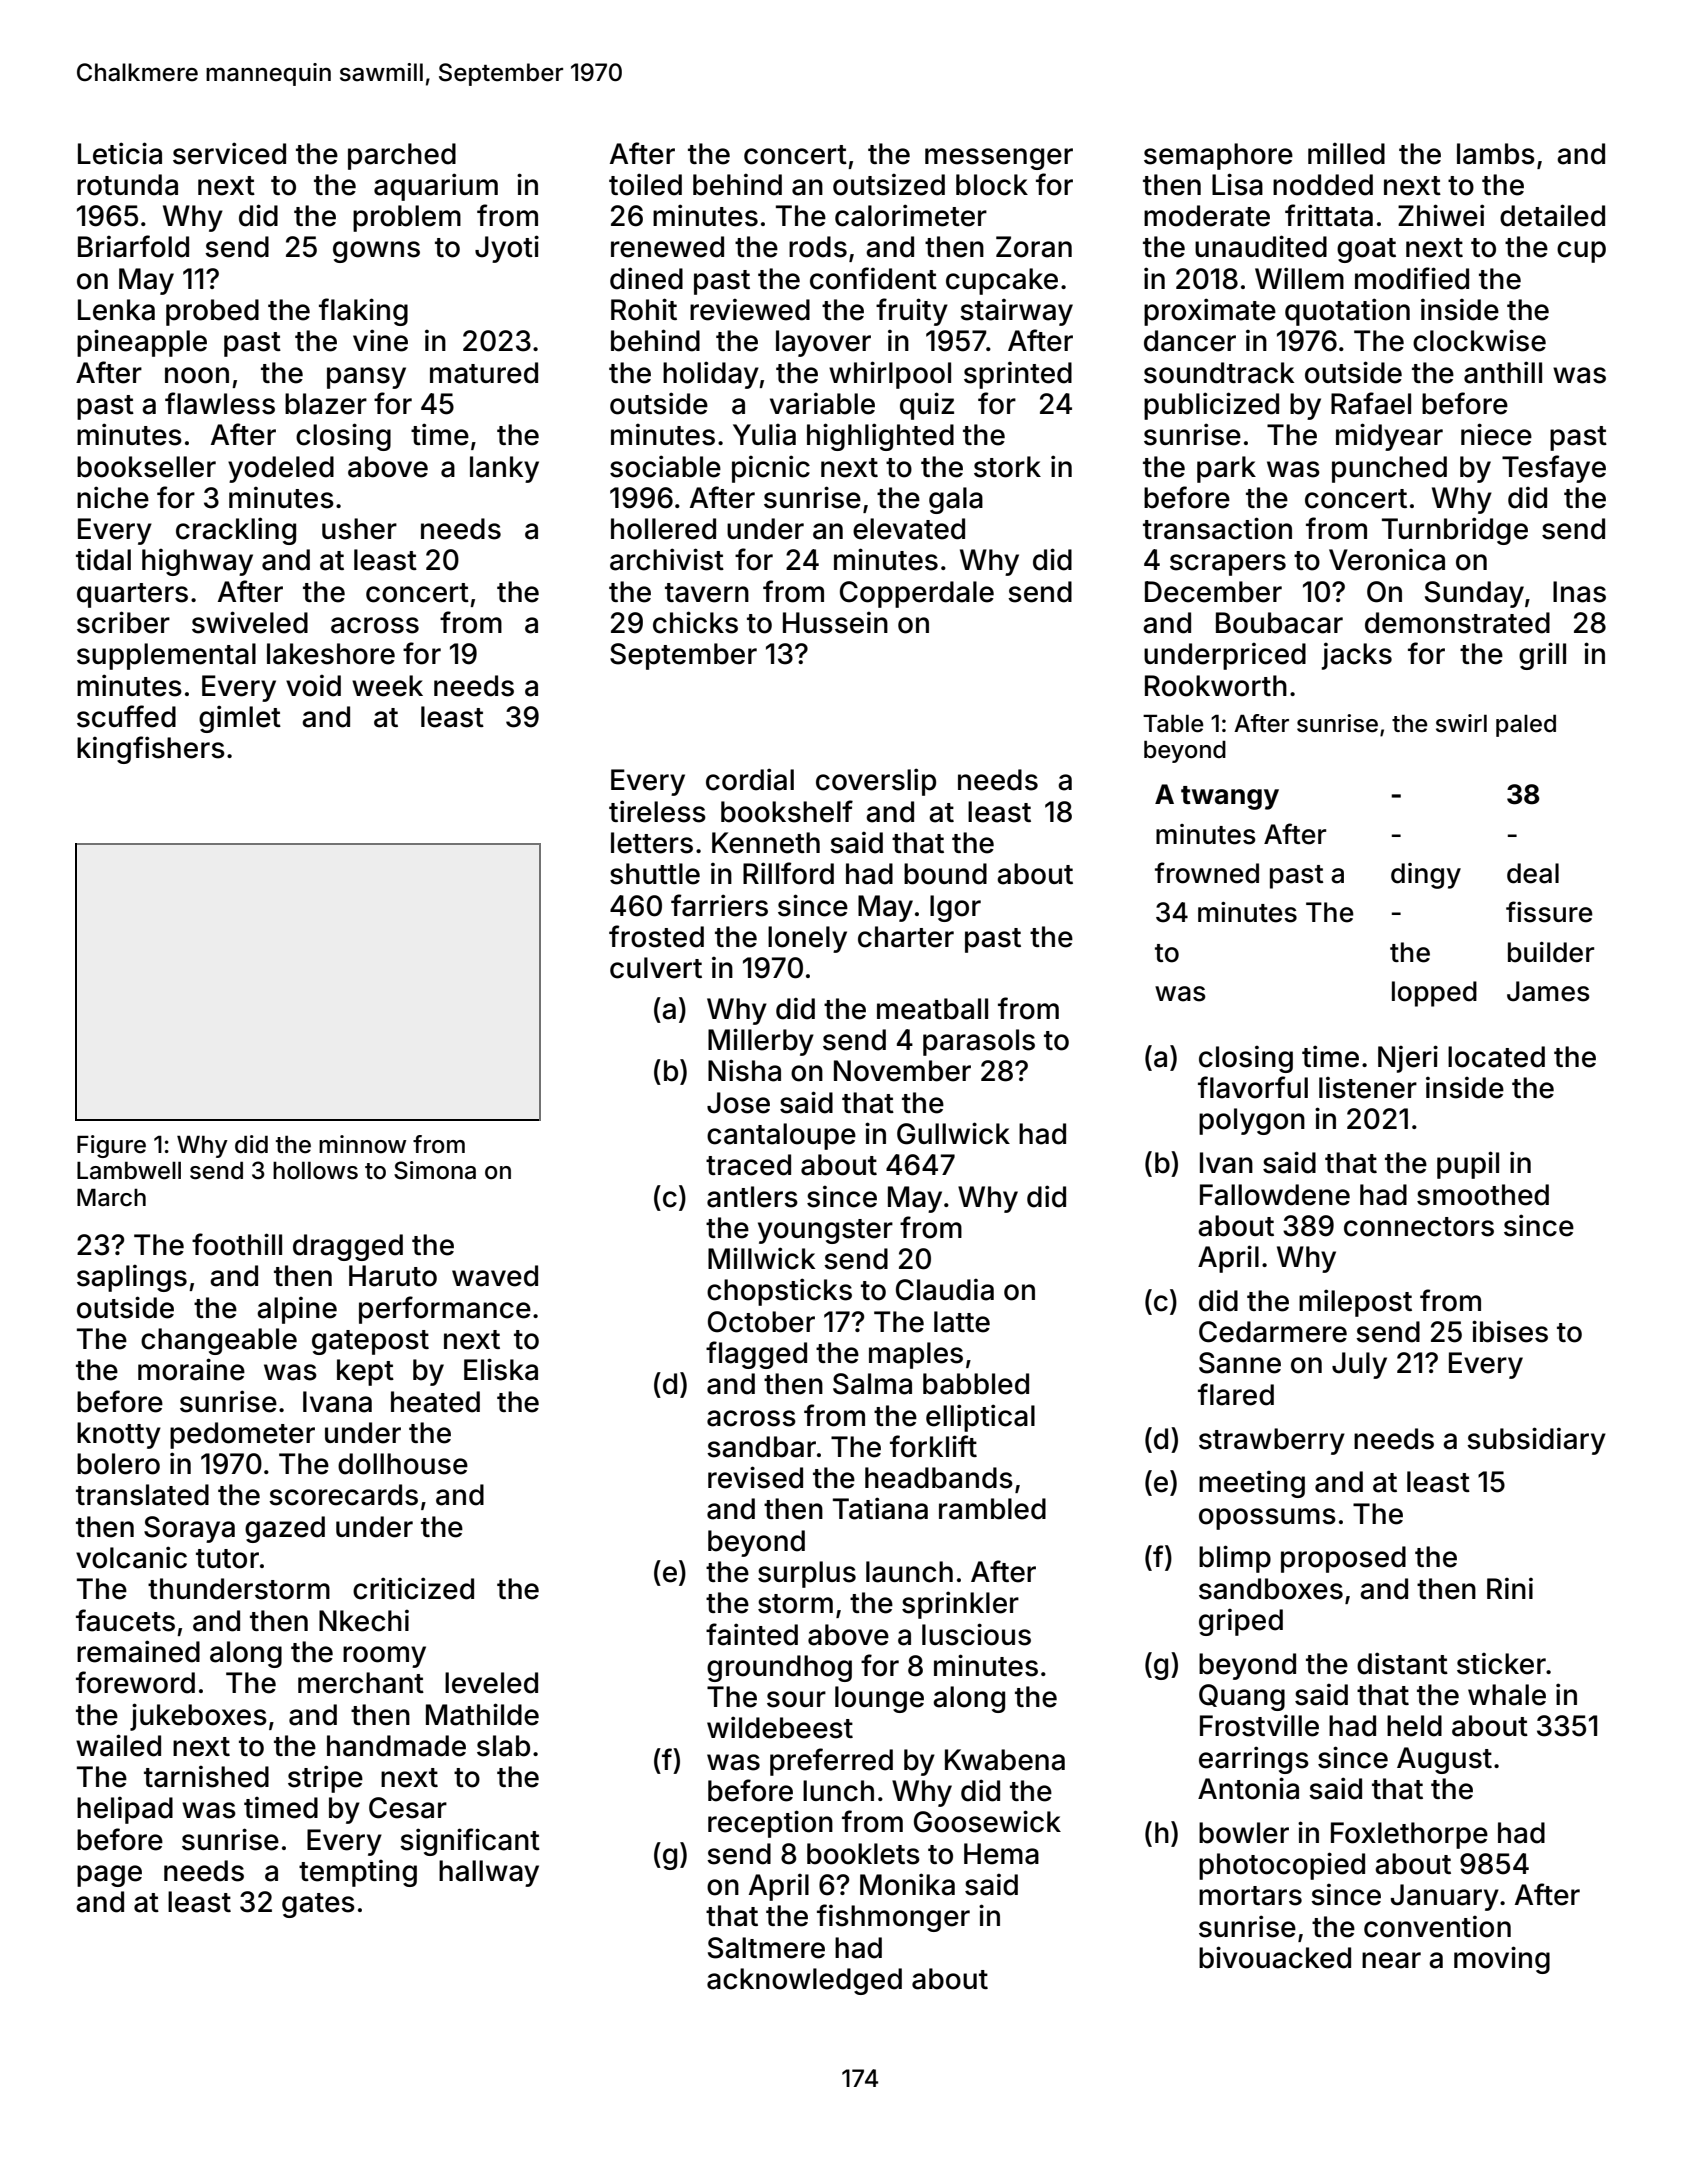  What do you see at coordinates (1207, 873) in the screenshot?
I see `frowned` at bounding box center [1207, 873].
